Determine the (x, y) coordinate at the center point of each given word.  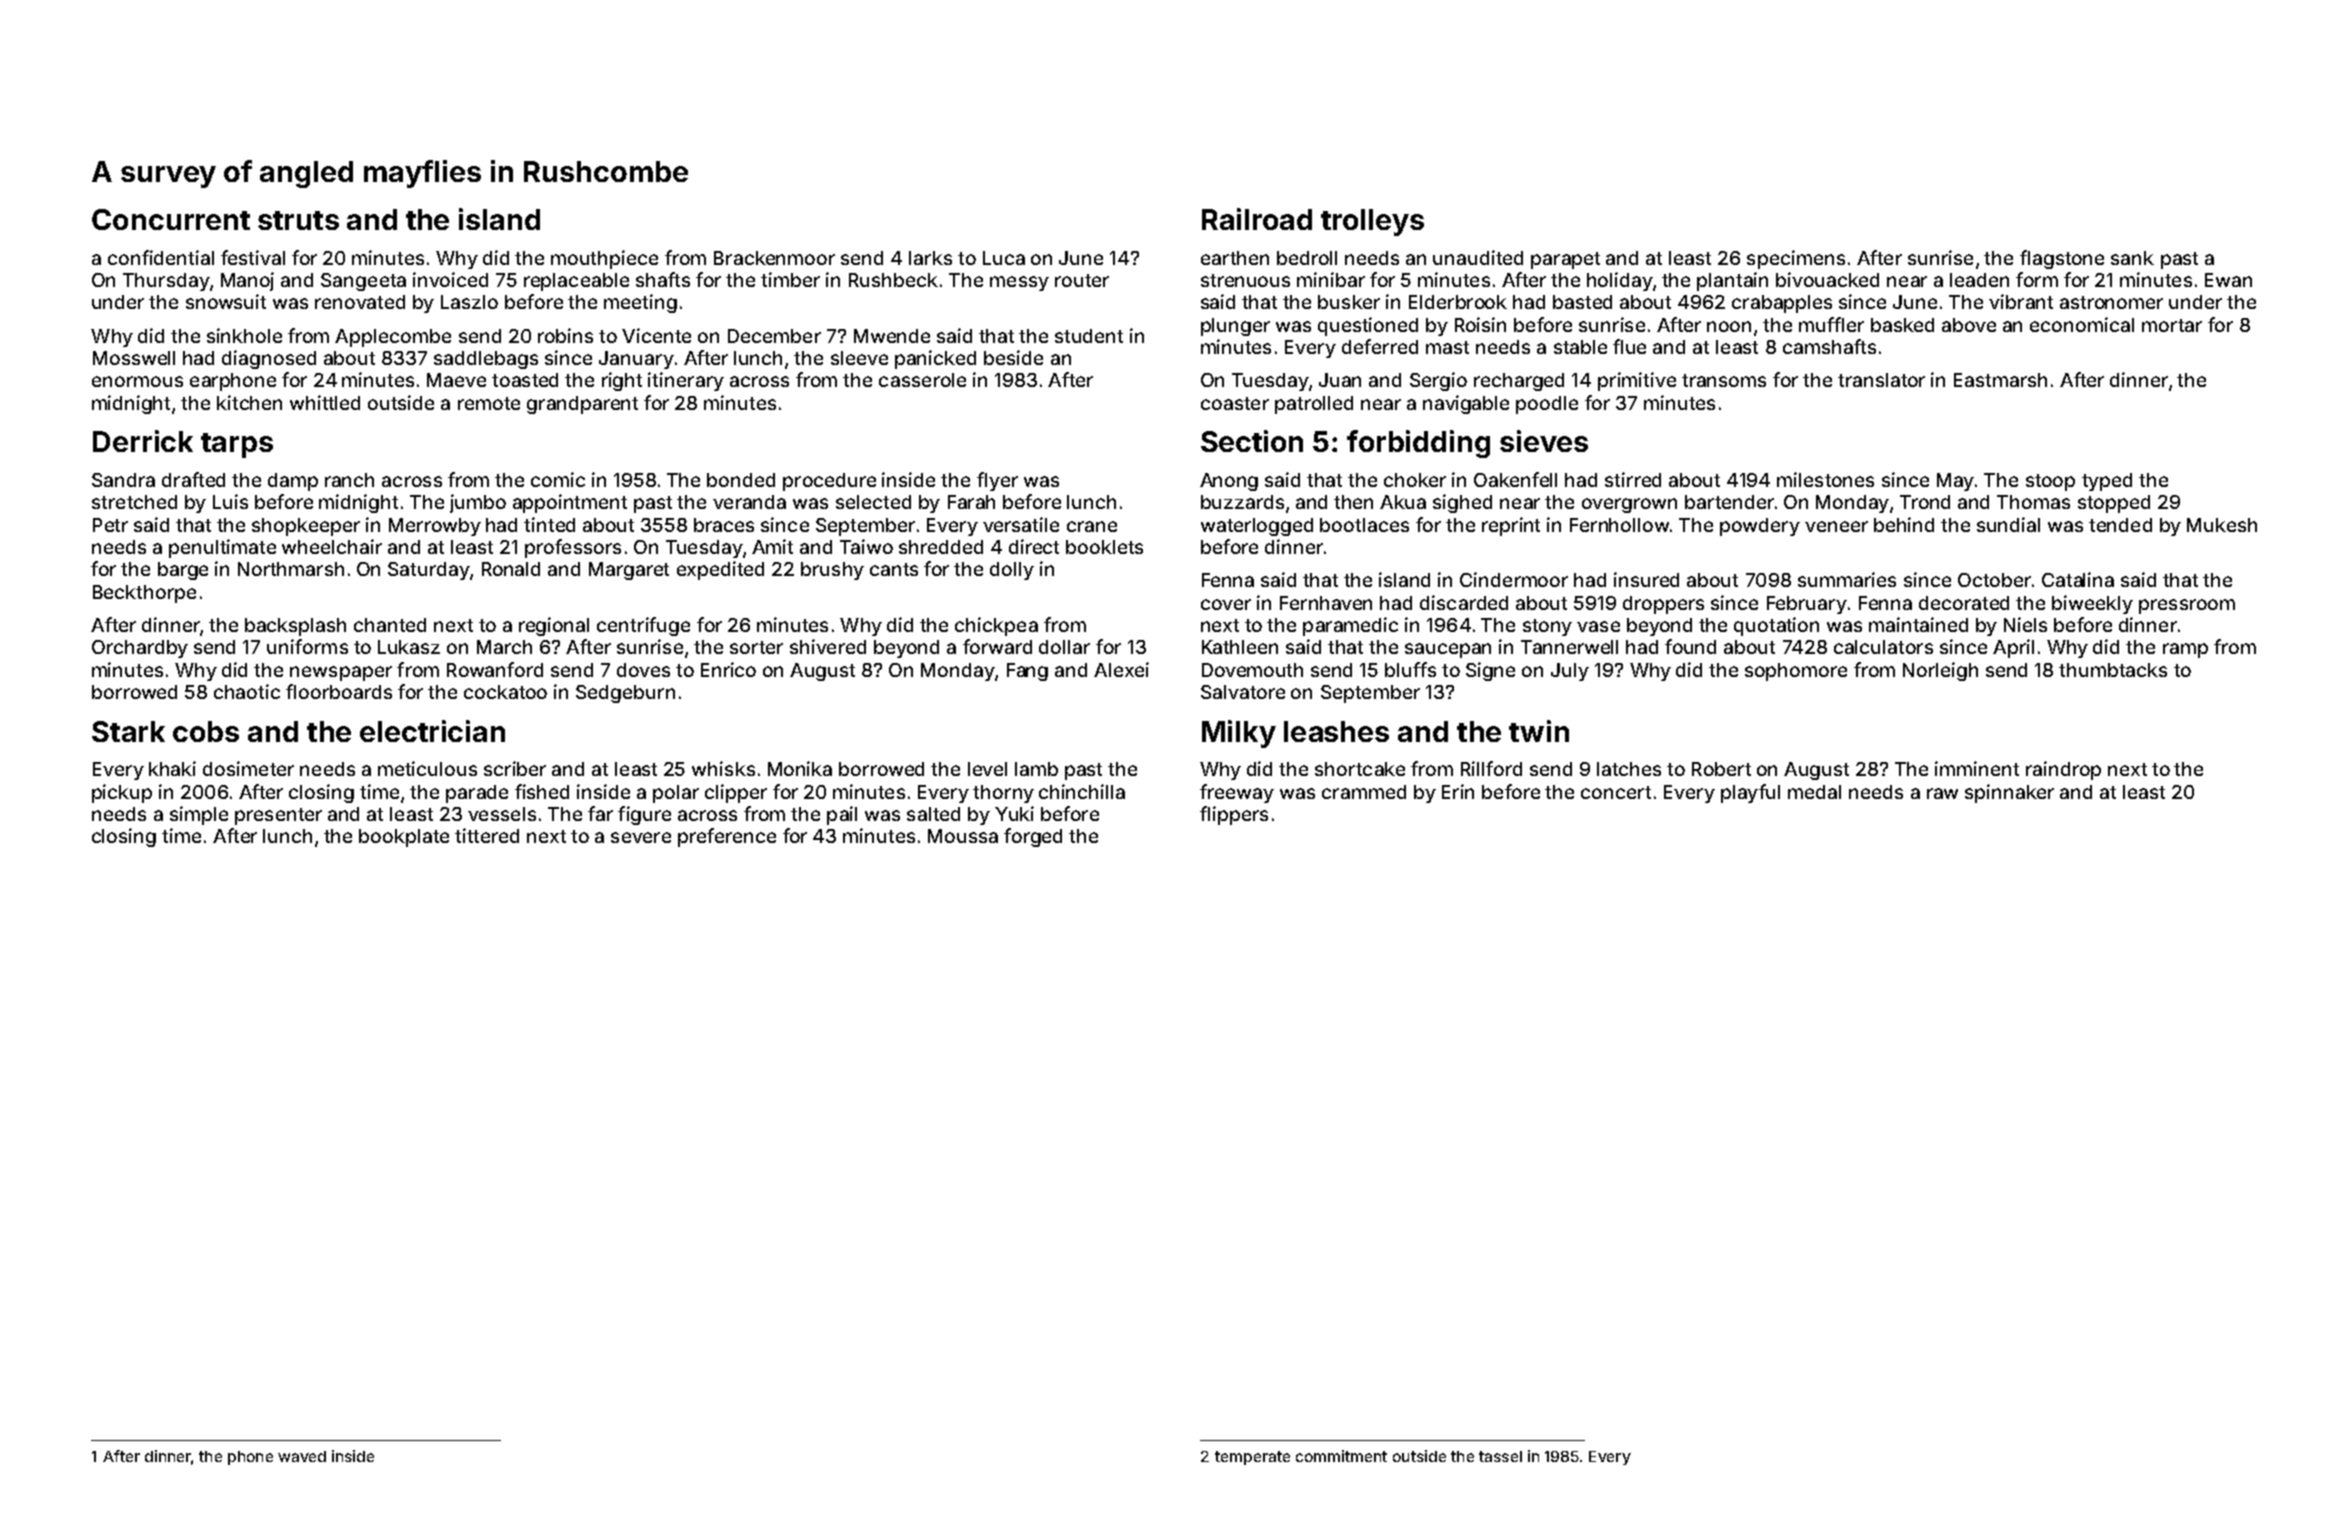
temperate (1252, 1458)
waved (302, 1456)
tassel (1500, 1456)
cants (894, 569)
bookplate (404, 838)
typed (2107, 482)
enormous (137, 381)
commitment (1341, 1456)
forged (1033, 837)
